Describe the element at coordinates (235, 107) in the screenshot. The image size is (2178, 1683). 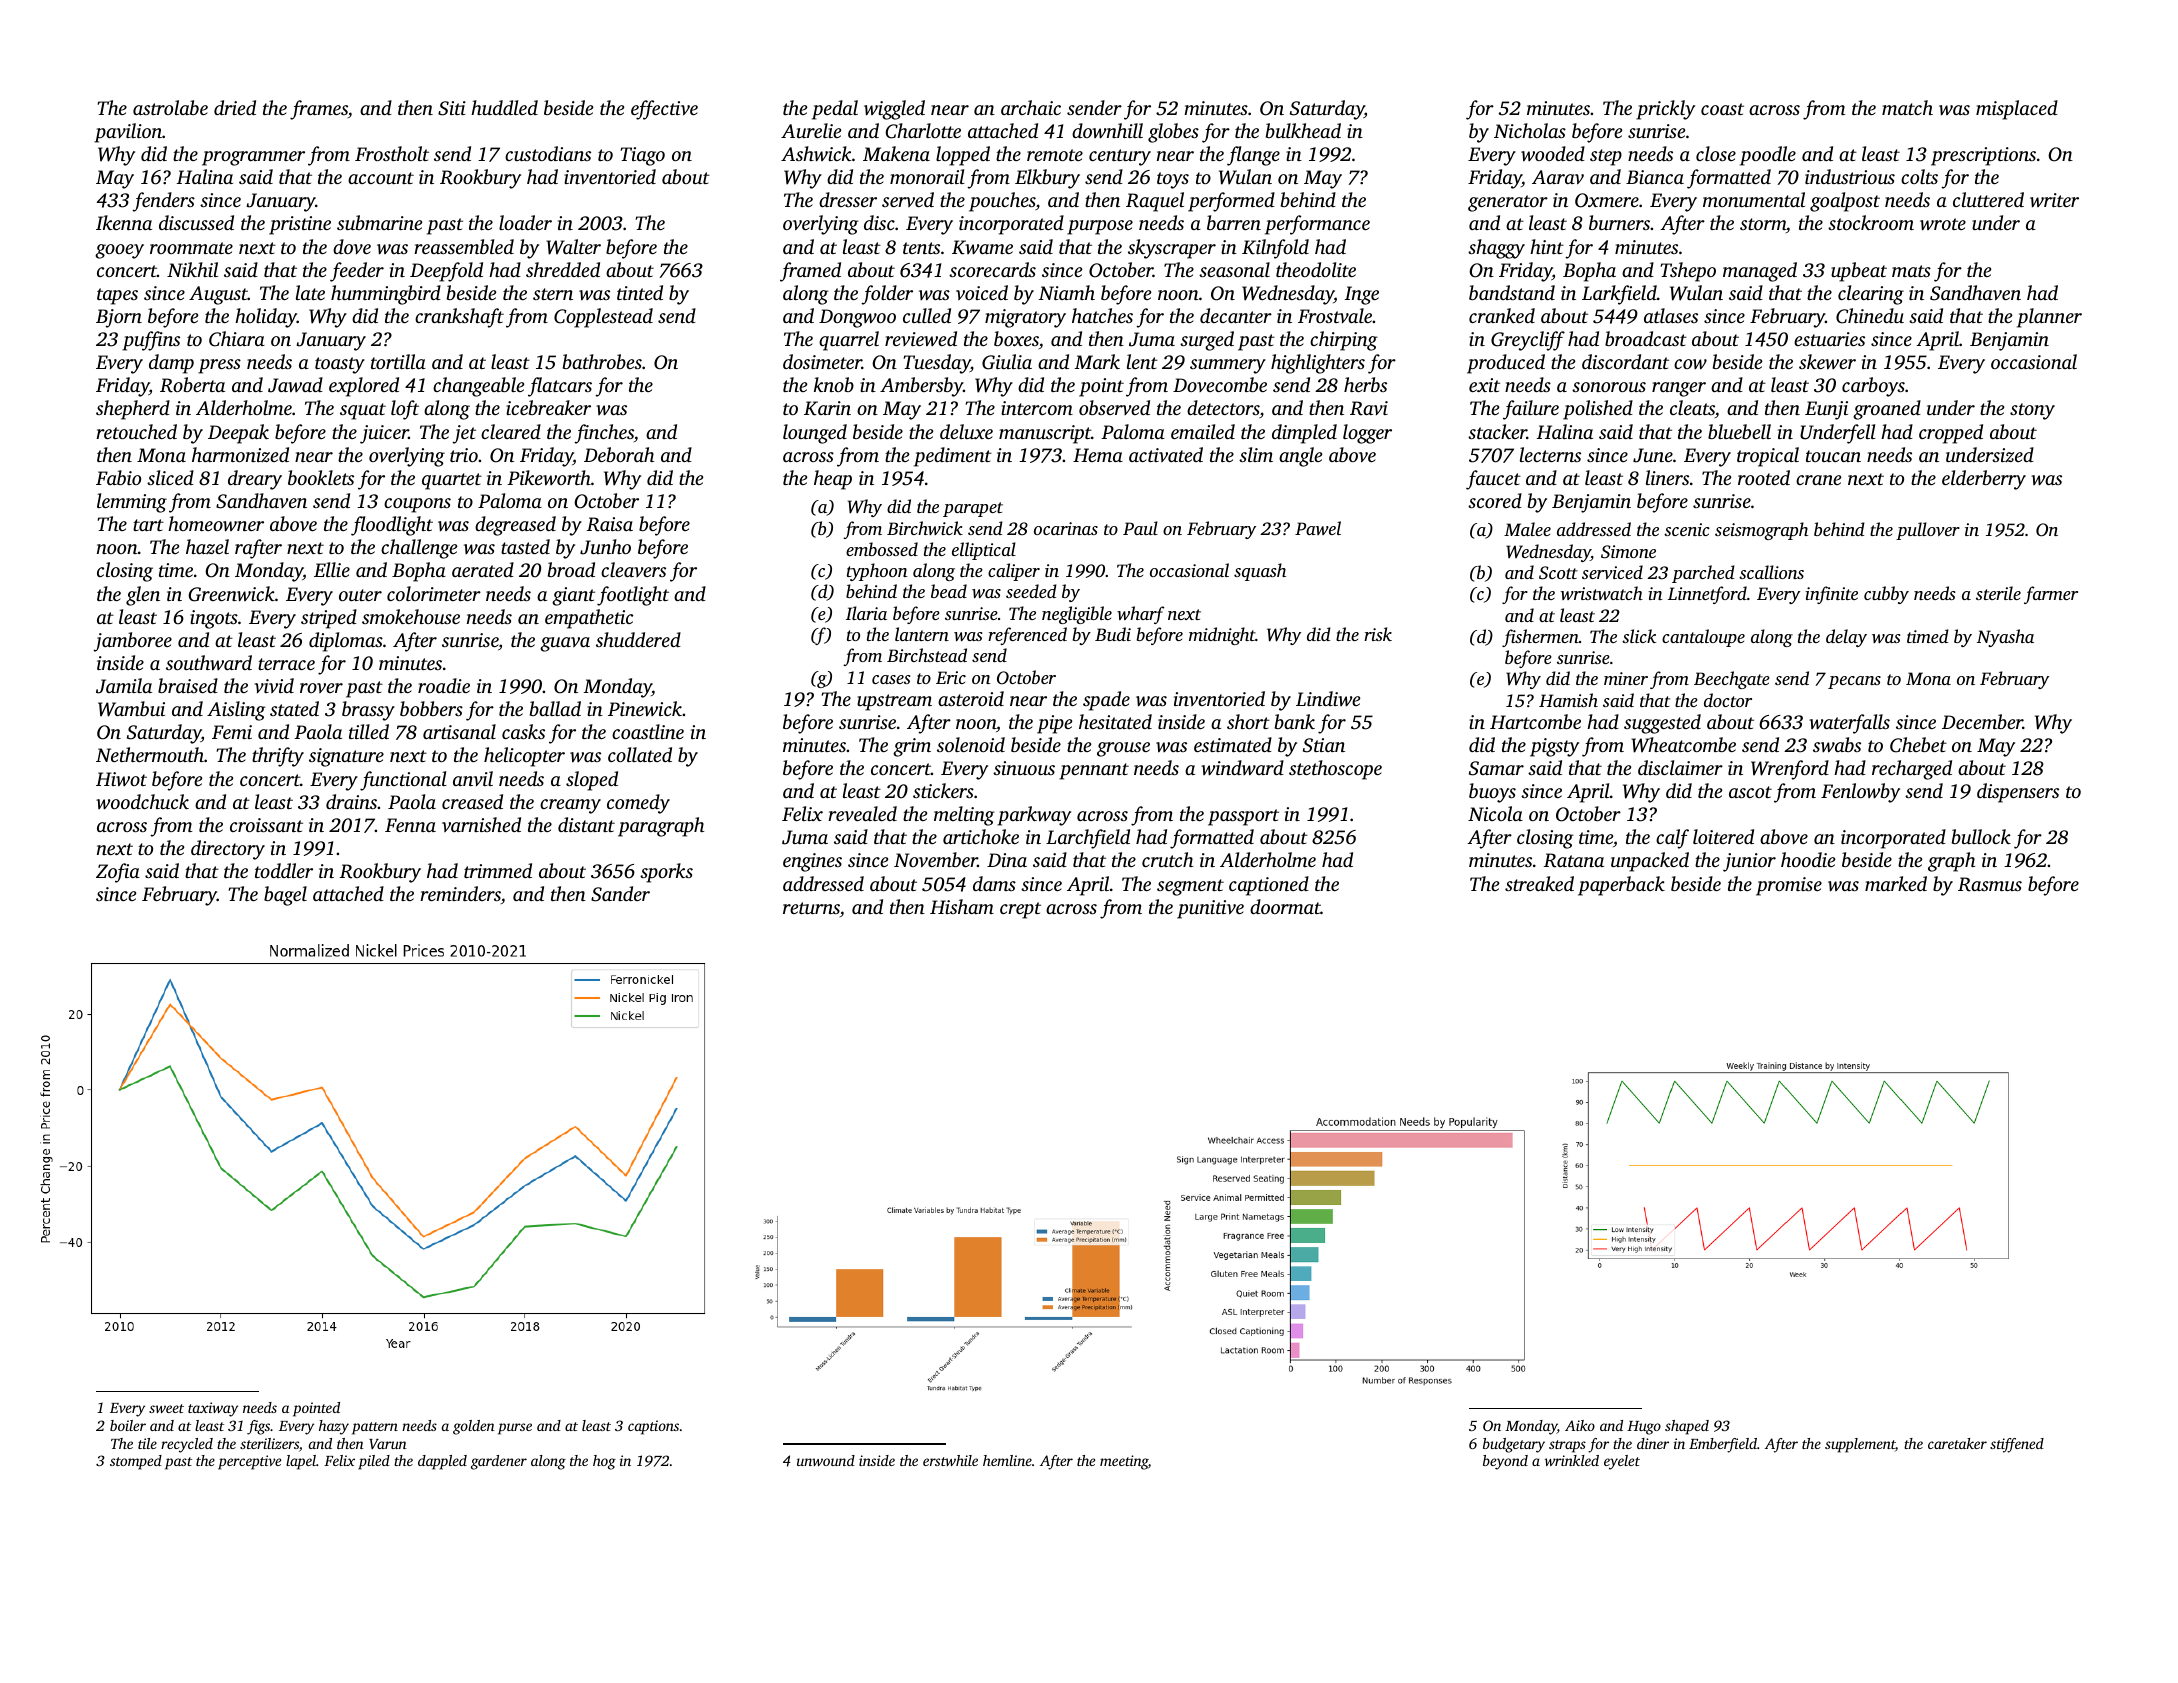
I see `dried` at that location.
